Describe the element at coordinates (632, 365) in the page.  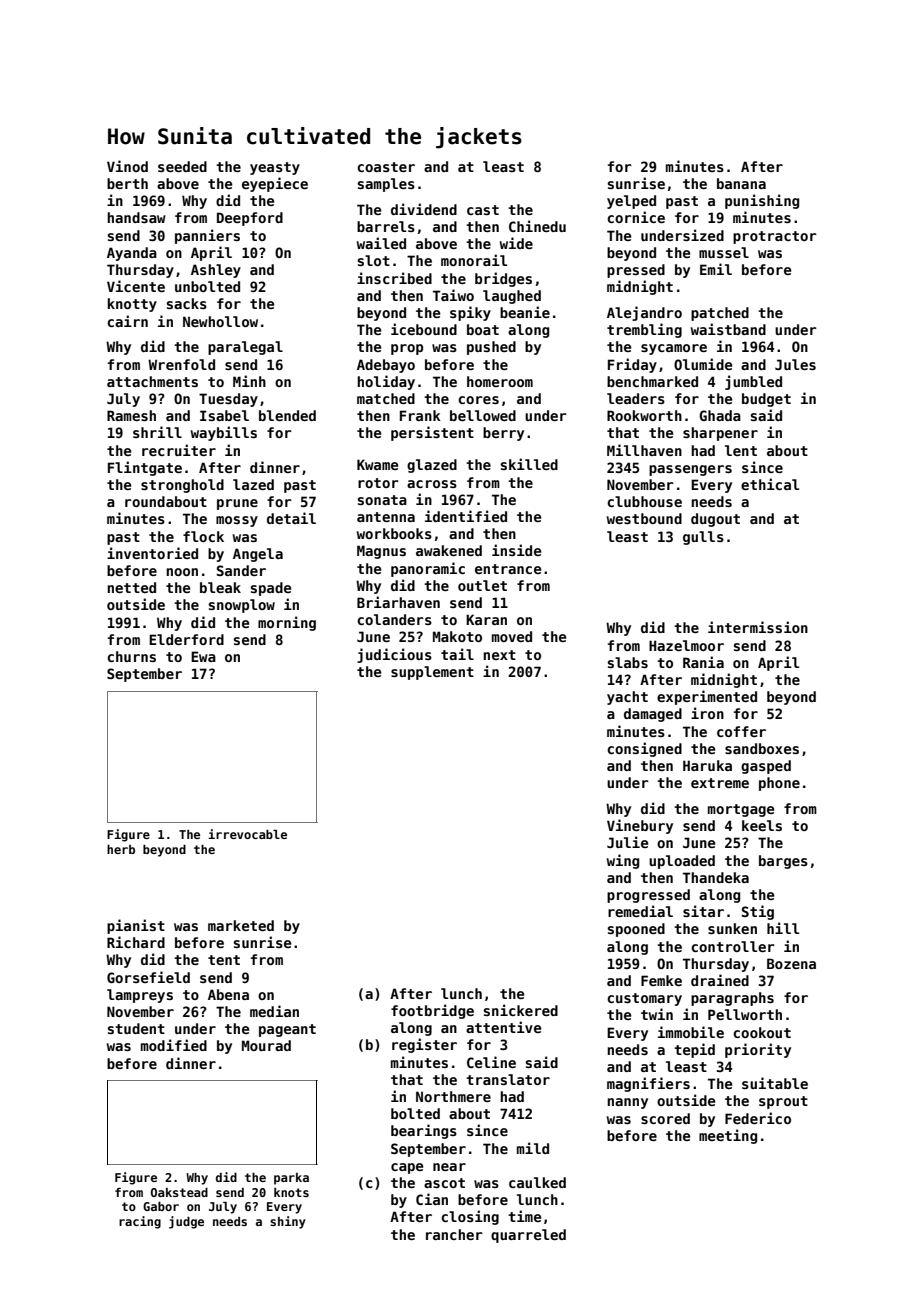
I see `Friday` at that location.
